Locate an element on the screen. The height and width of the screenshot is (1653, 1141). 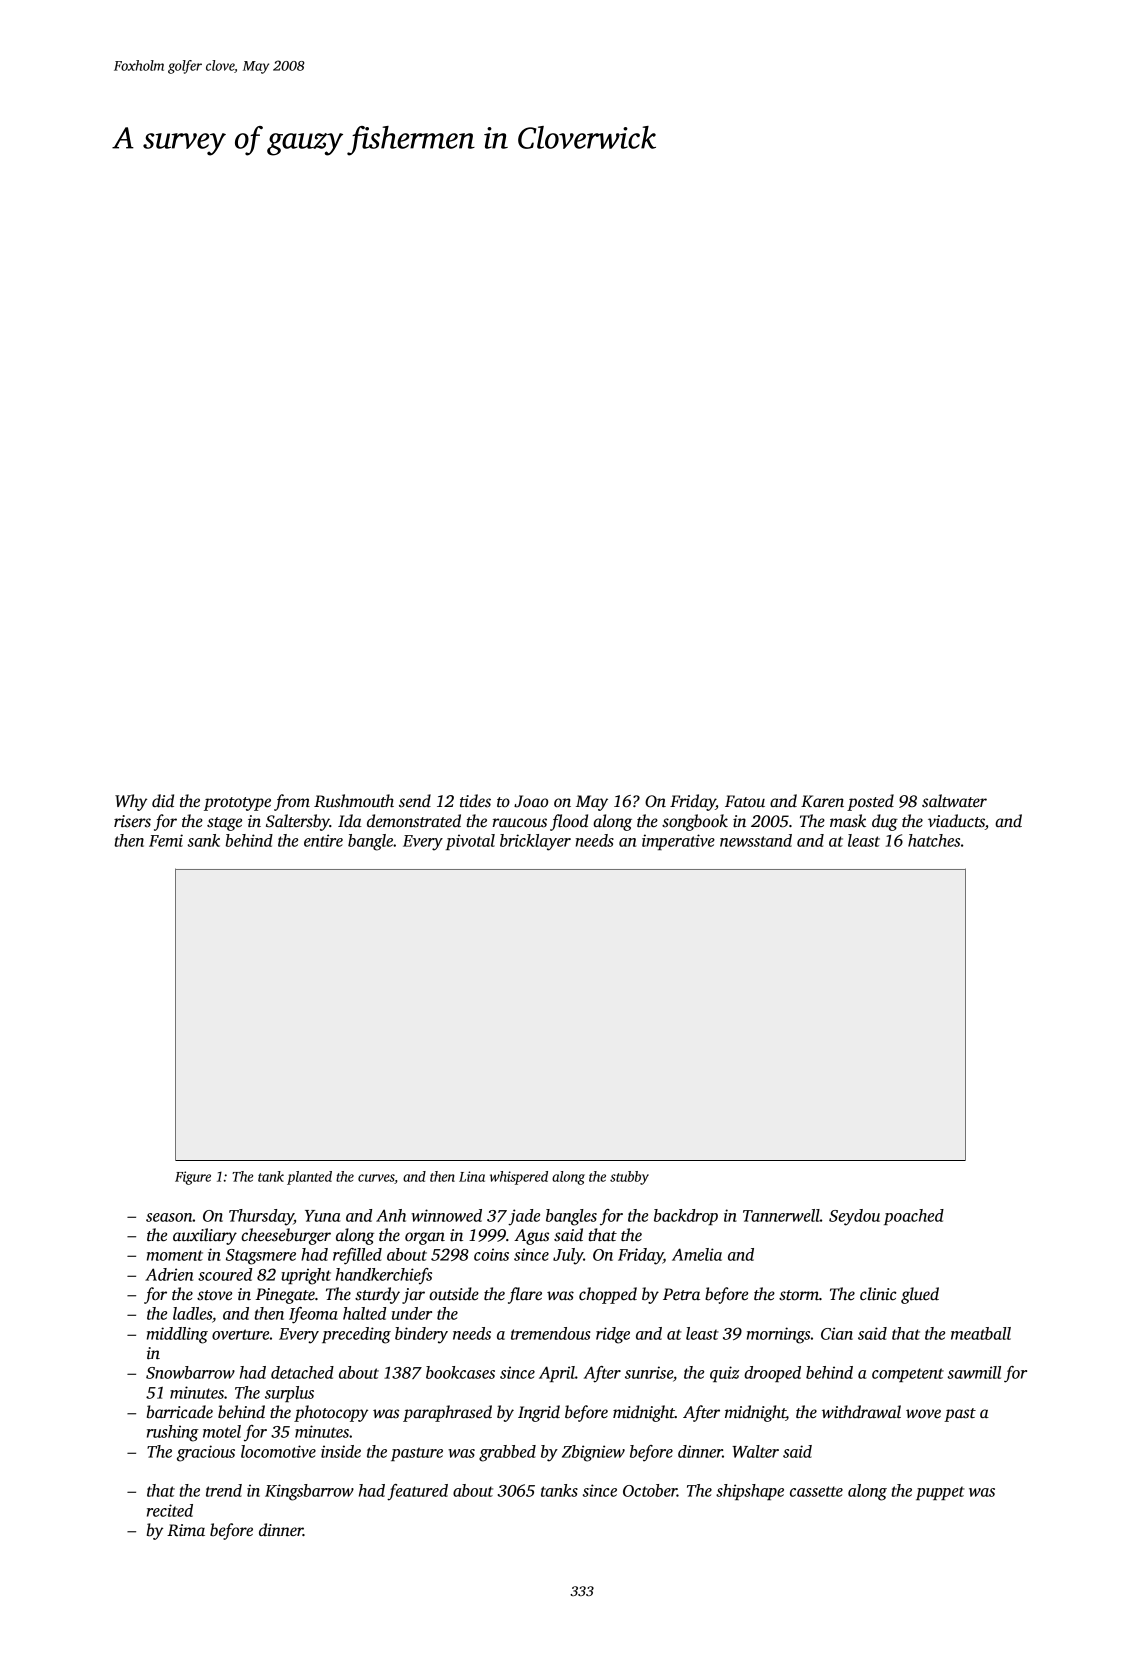
Fatou is located at coordinates (745, 801).
